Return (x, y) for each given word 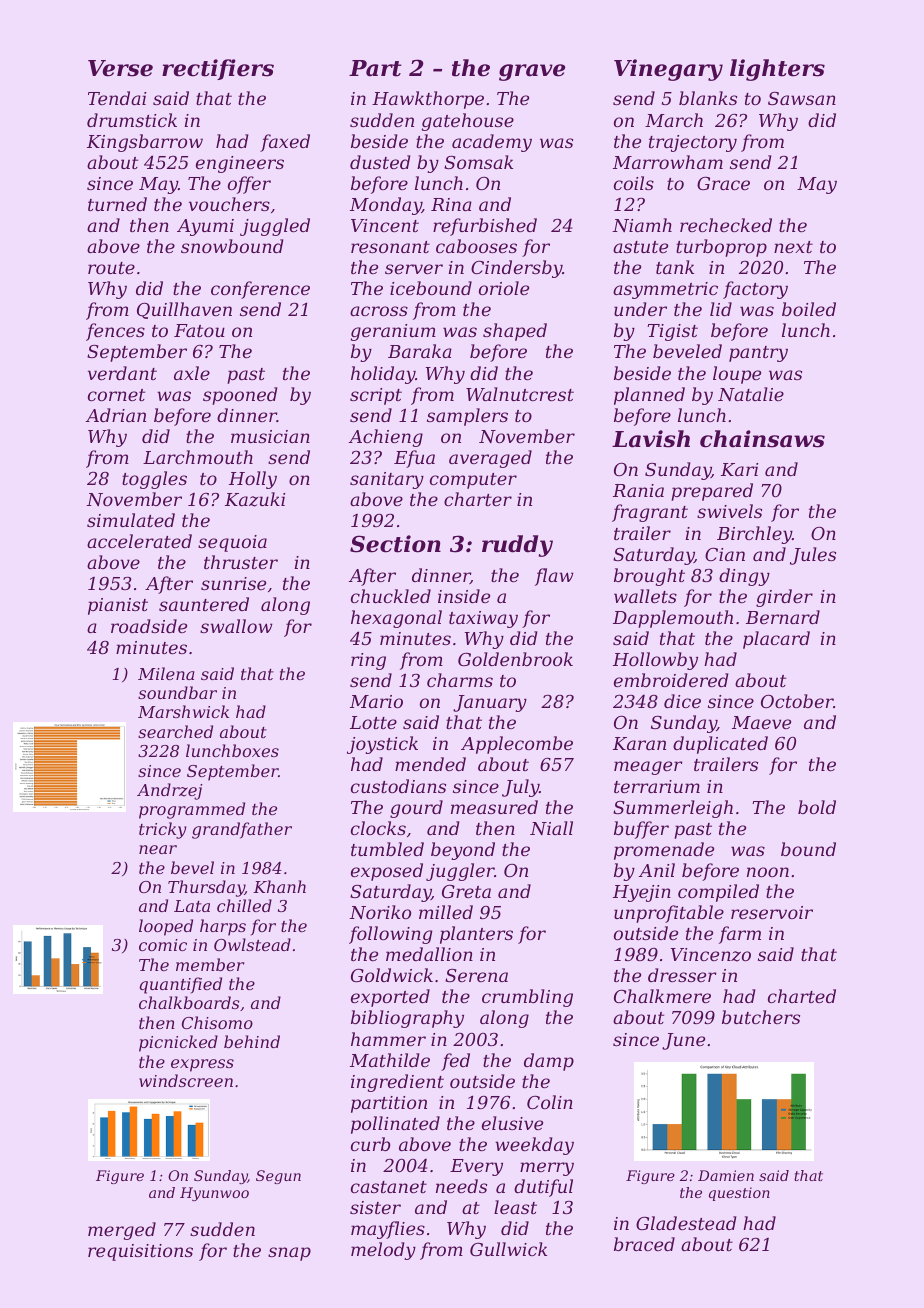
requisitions (140, 1252)
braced (644, 1244)
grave (532, 72)
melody (383, 1251)
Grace (723, 183)
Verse (120, 68)
